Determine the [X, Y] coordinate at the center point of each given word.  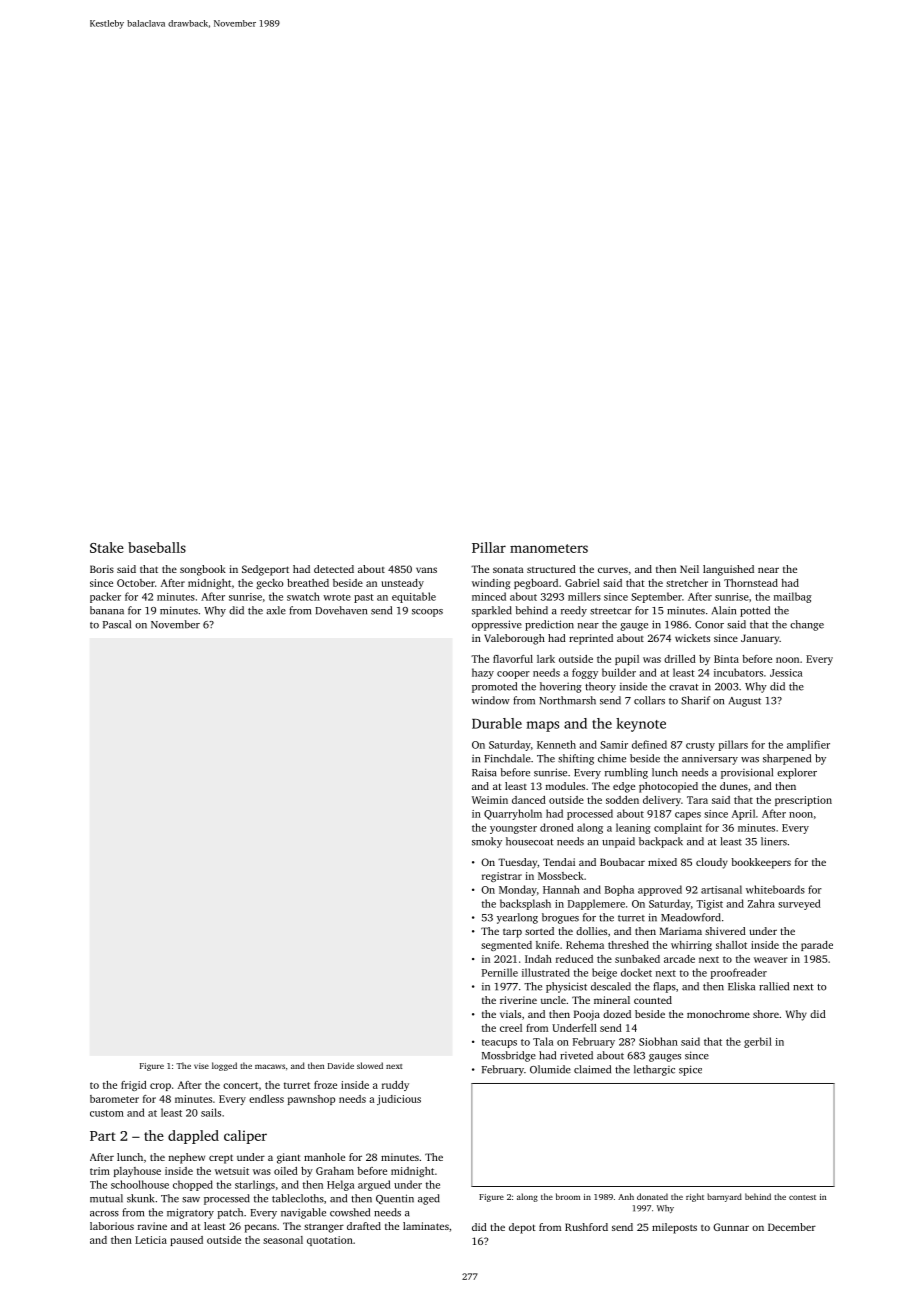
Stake [107, 547]
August [745, 702]
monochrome [718, 1014]
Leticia [151, 1240]
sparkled [492, 611]
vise [201, 1066]
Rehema [585, 945]
